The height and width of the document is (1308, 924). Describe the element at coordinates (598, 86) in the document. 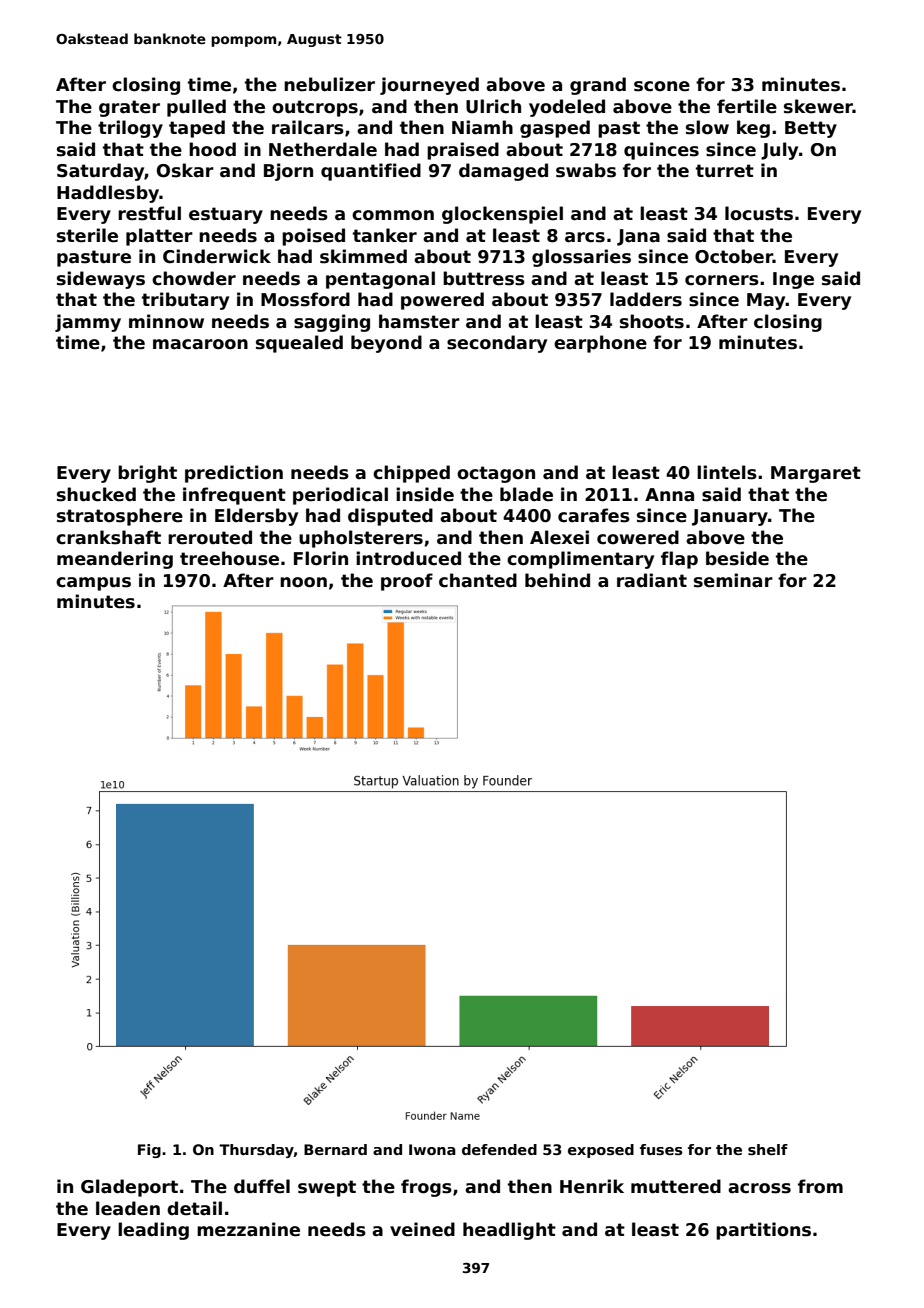

I see `grand` at that location.
